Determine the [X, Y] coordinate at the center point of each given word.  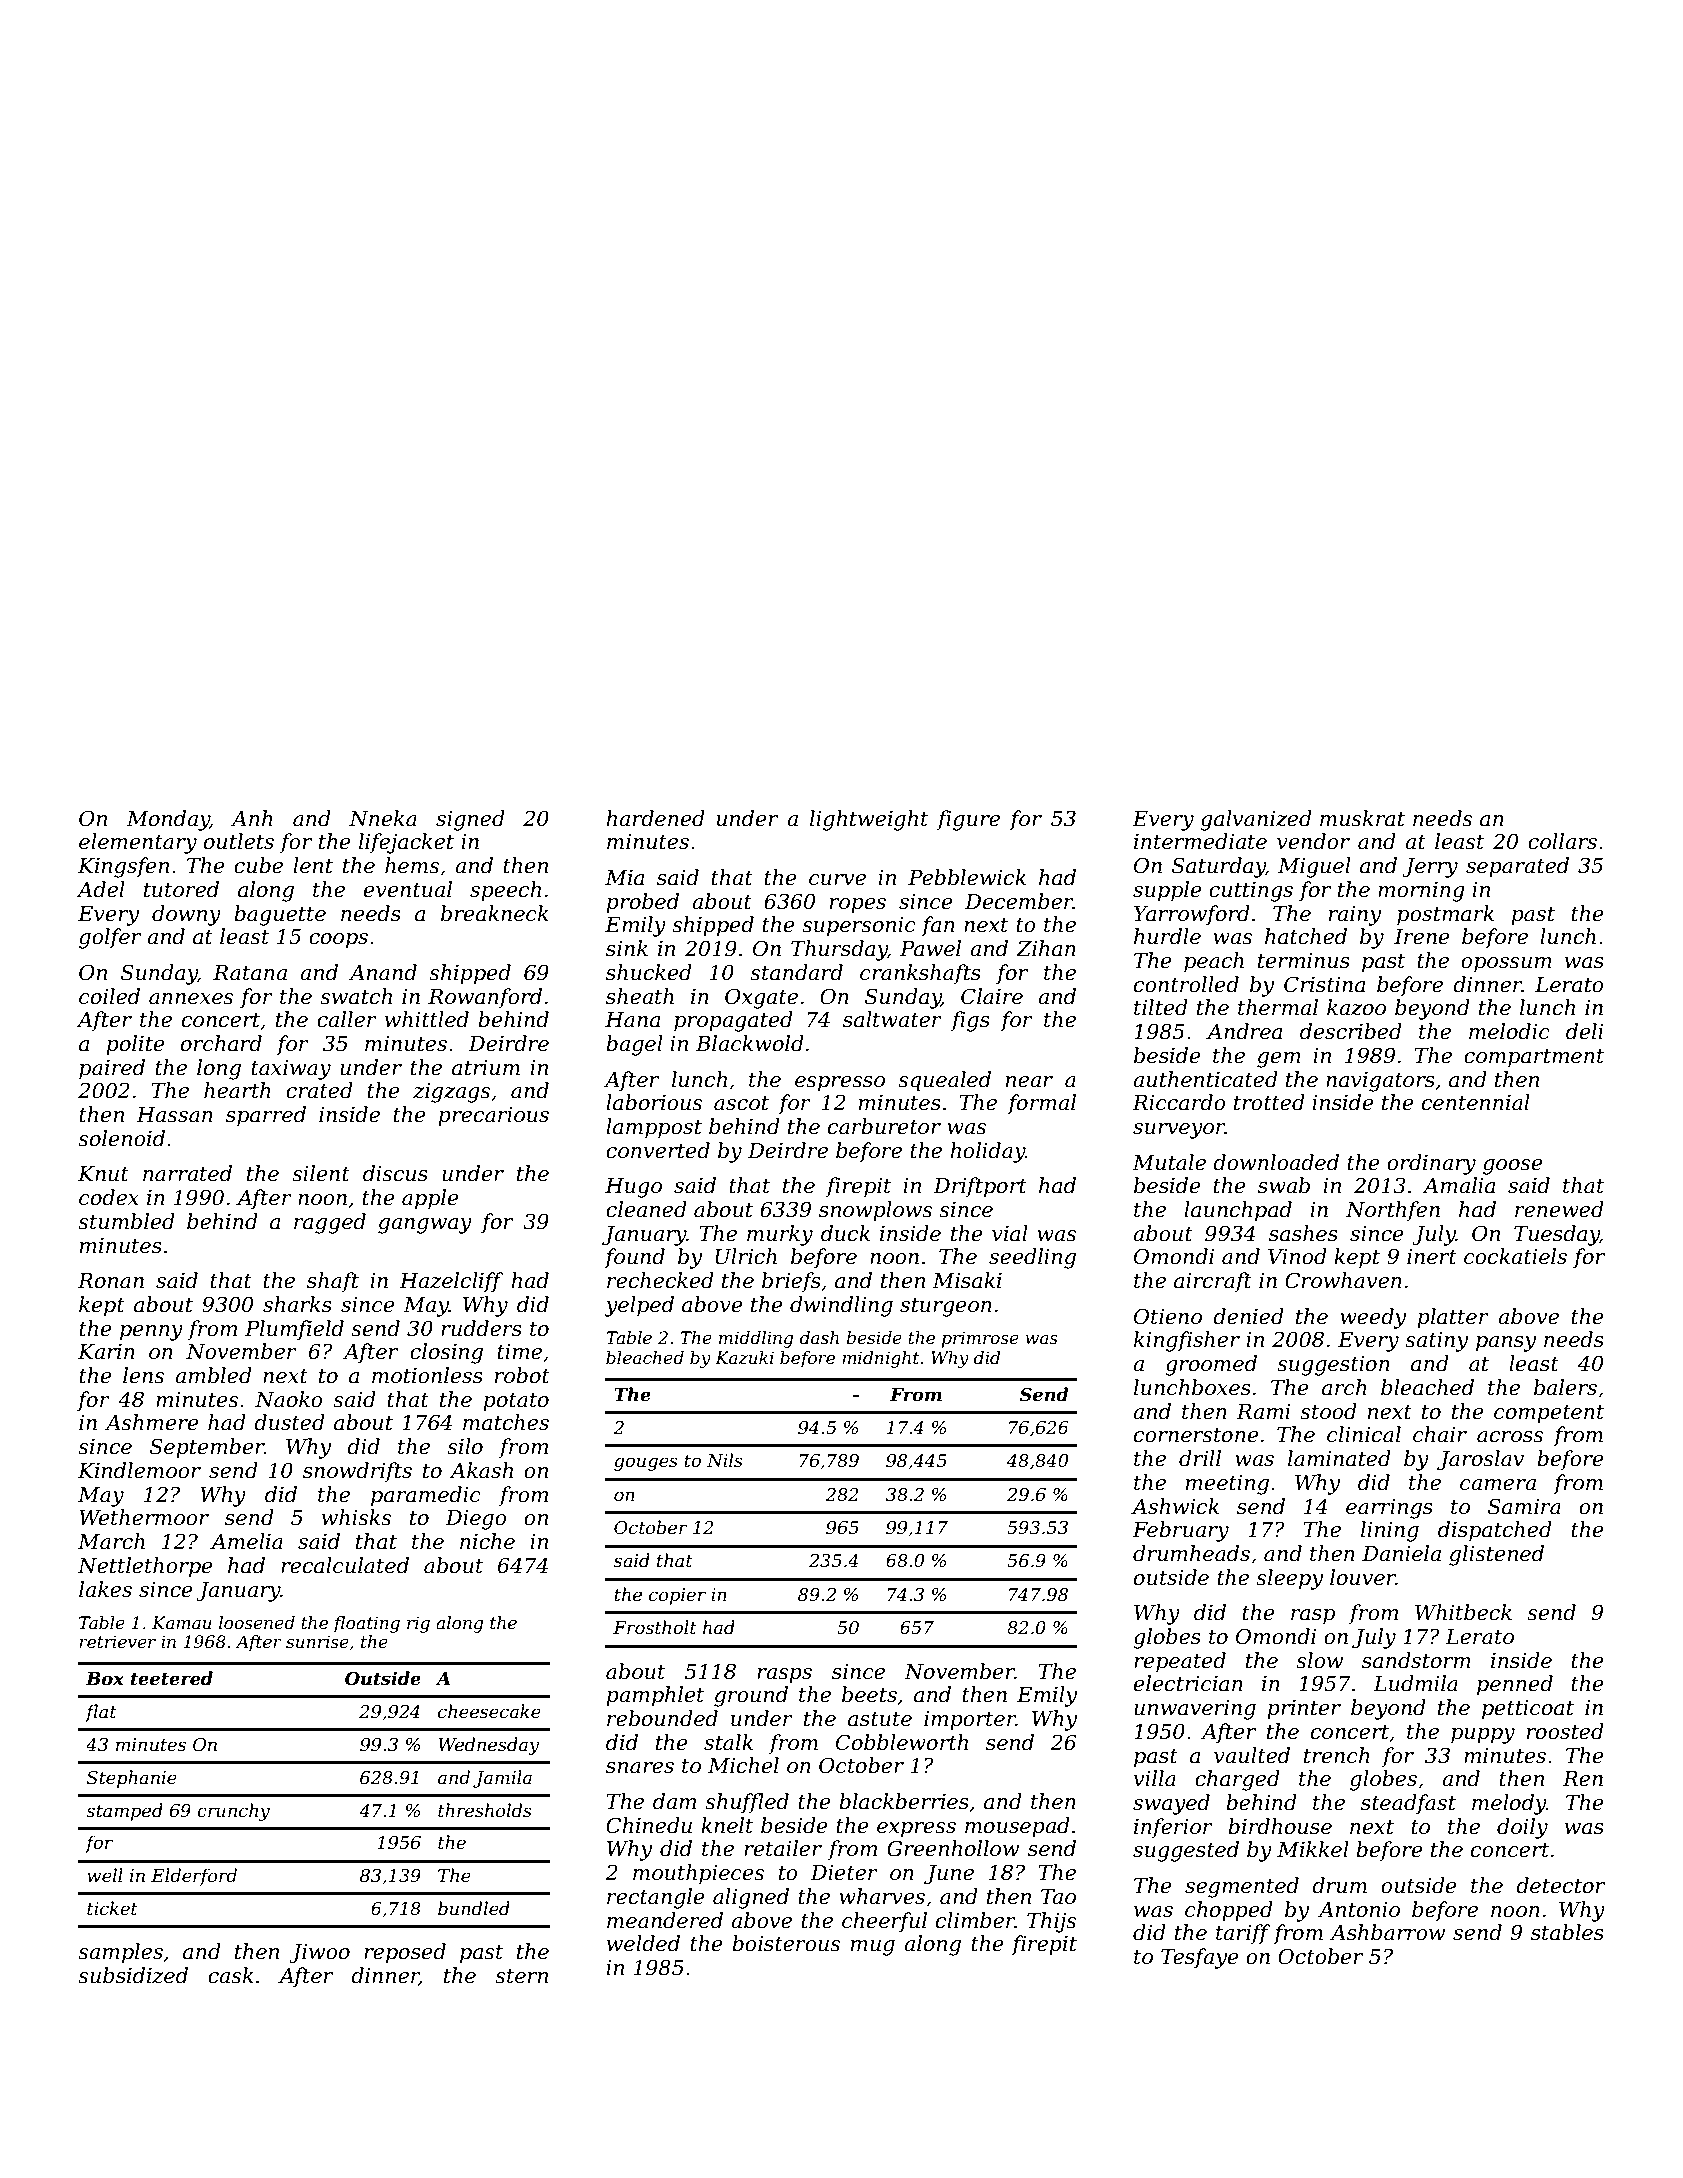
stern [521, 1976]
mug [873, 1948]
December [1019, 901]
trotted [1269, 1102]
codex [109, 1197]
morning [1421, 892]
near [1029, 1082]
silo [465, 1446]
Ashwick [1175, 1506]
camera [1498, 1485]
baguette [280, 915]
